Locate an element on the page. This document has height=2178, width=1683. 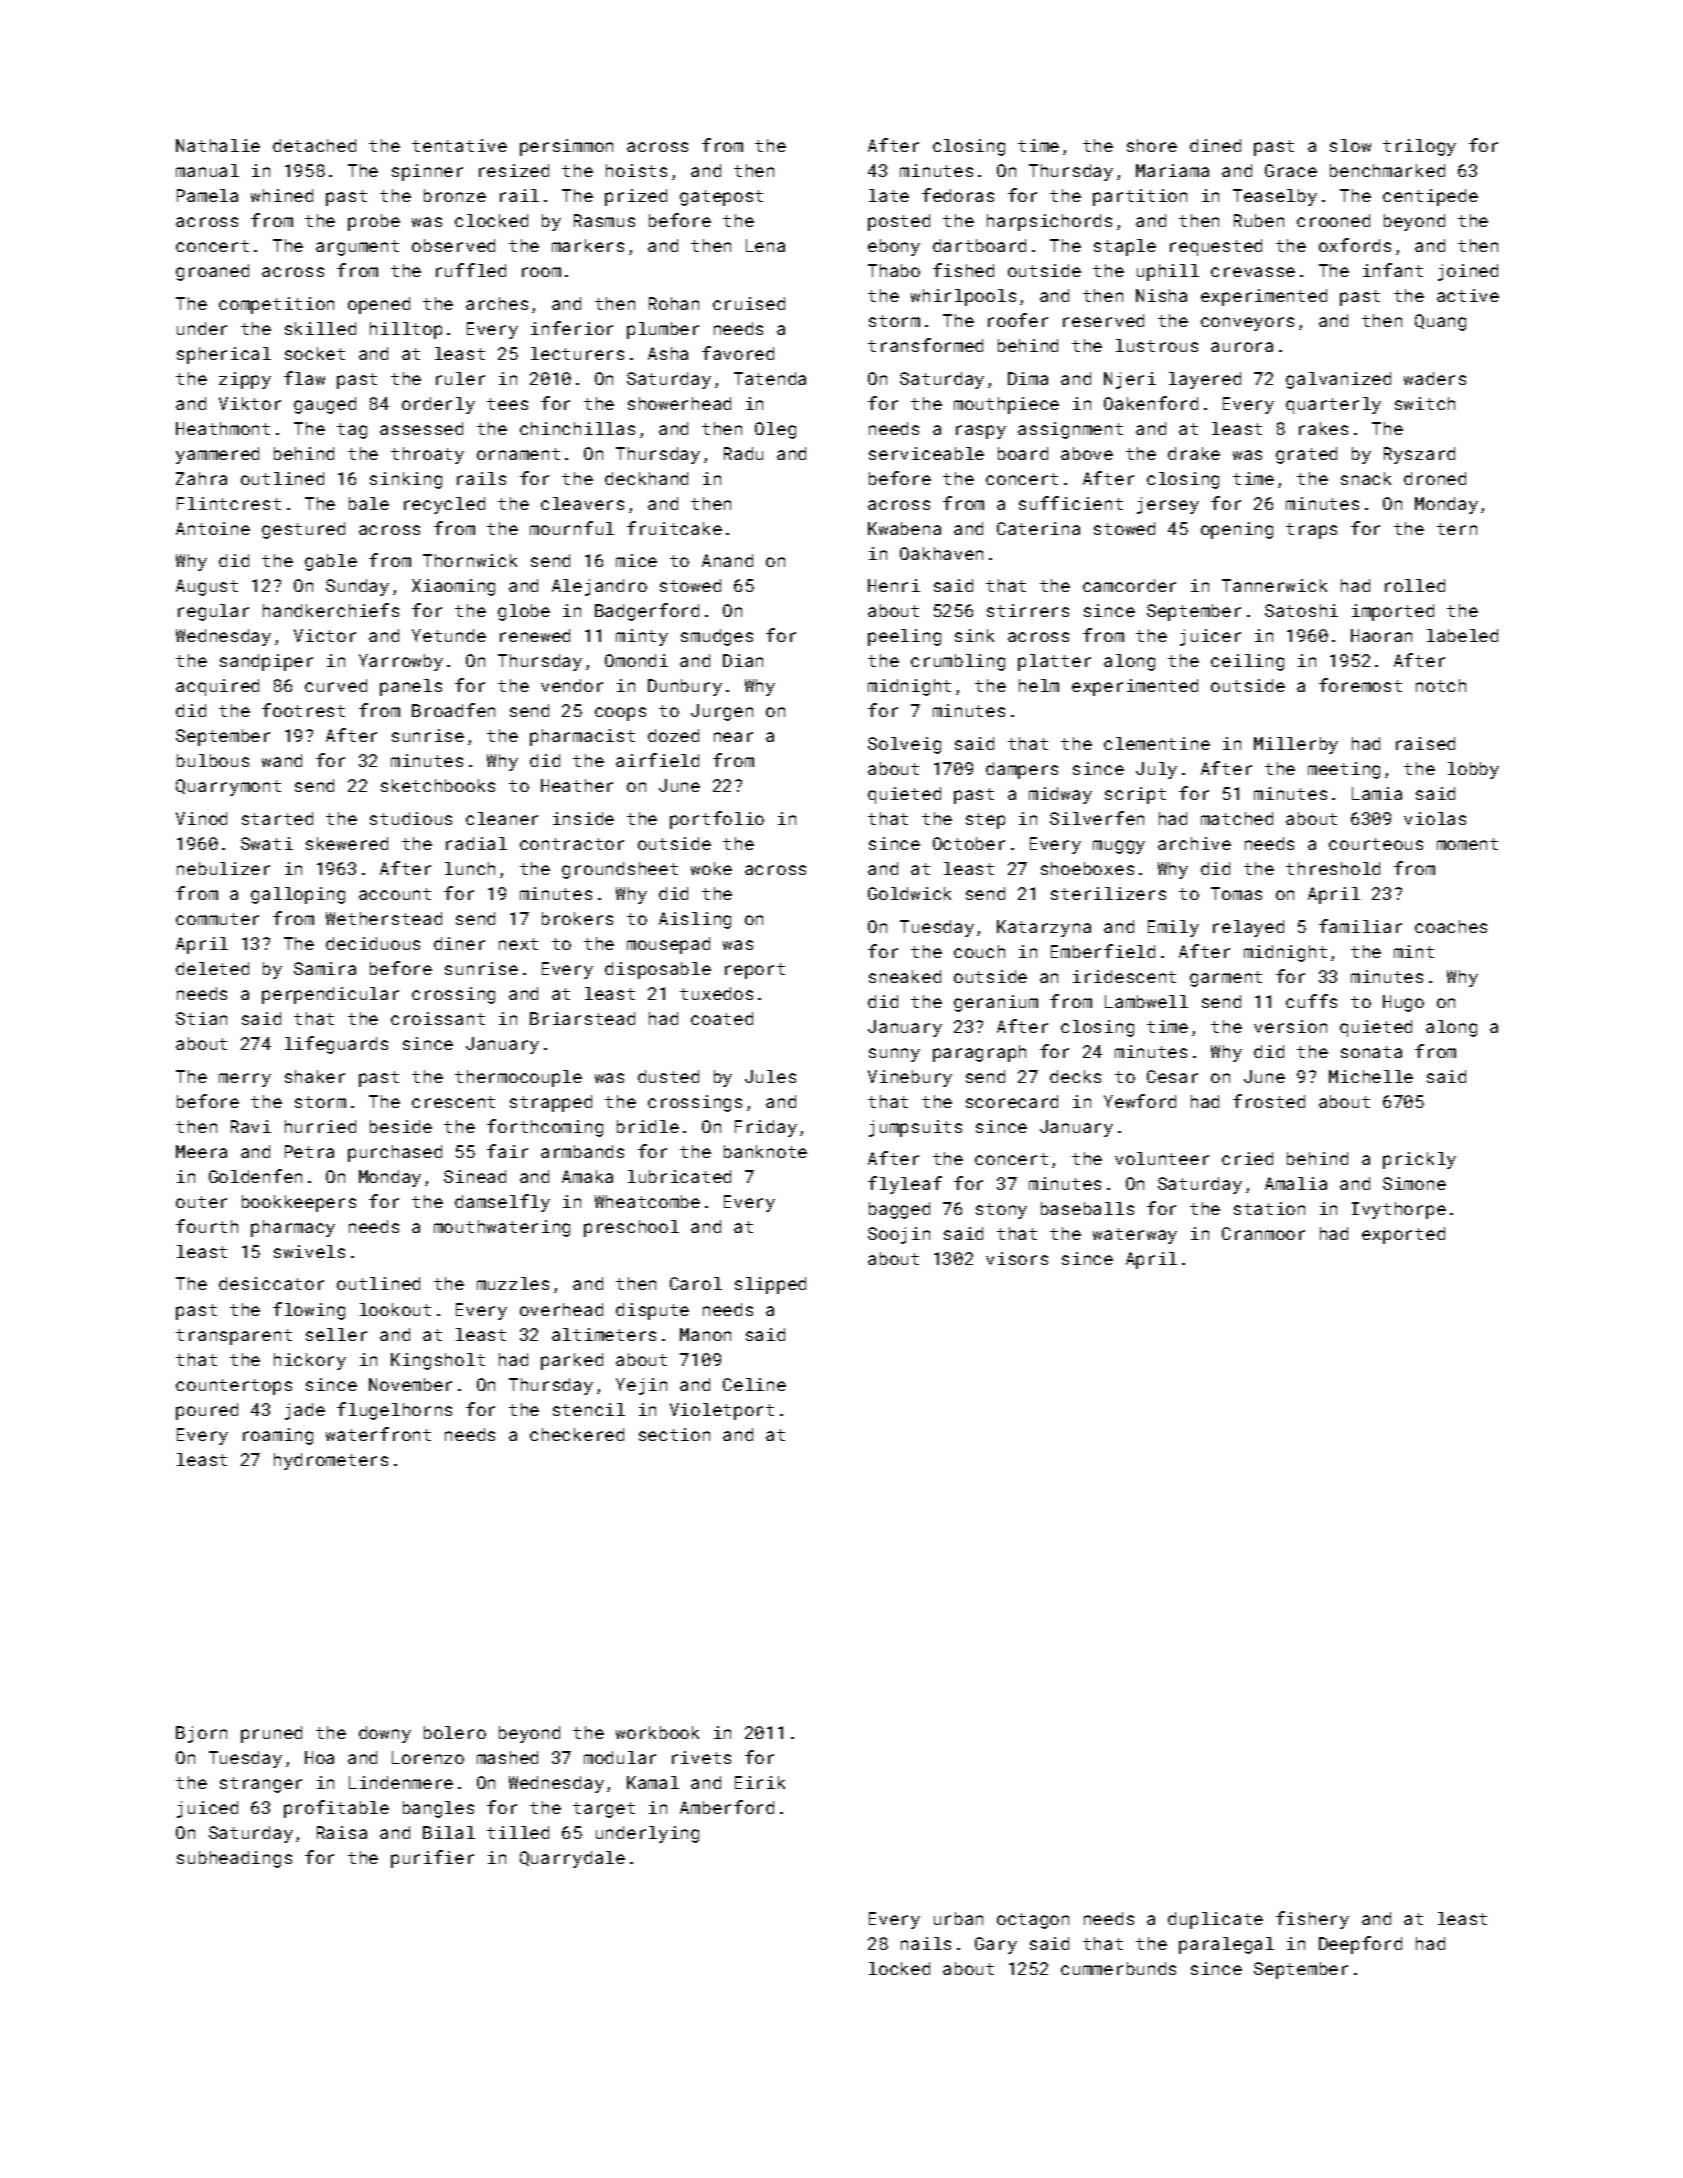
prickly is located at coordinates (1419, 1160).
